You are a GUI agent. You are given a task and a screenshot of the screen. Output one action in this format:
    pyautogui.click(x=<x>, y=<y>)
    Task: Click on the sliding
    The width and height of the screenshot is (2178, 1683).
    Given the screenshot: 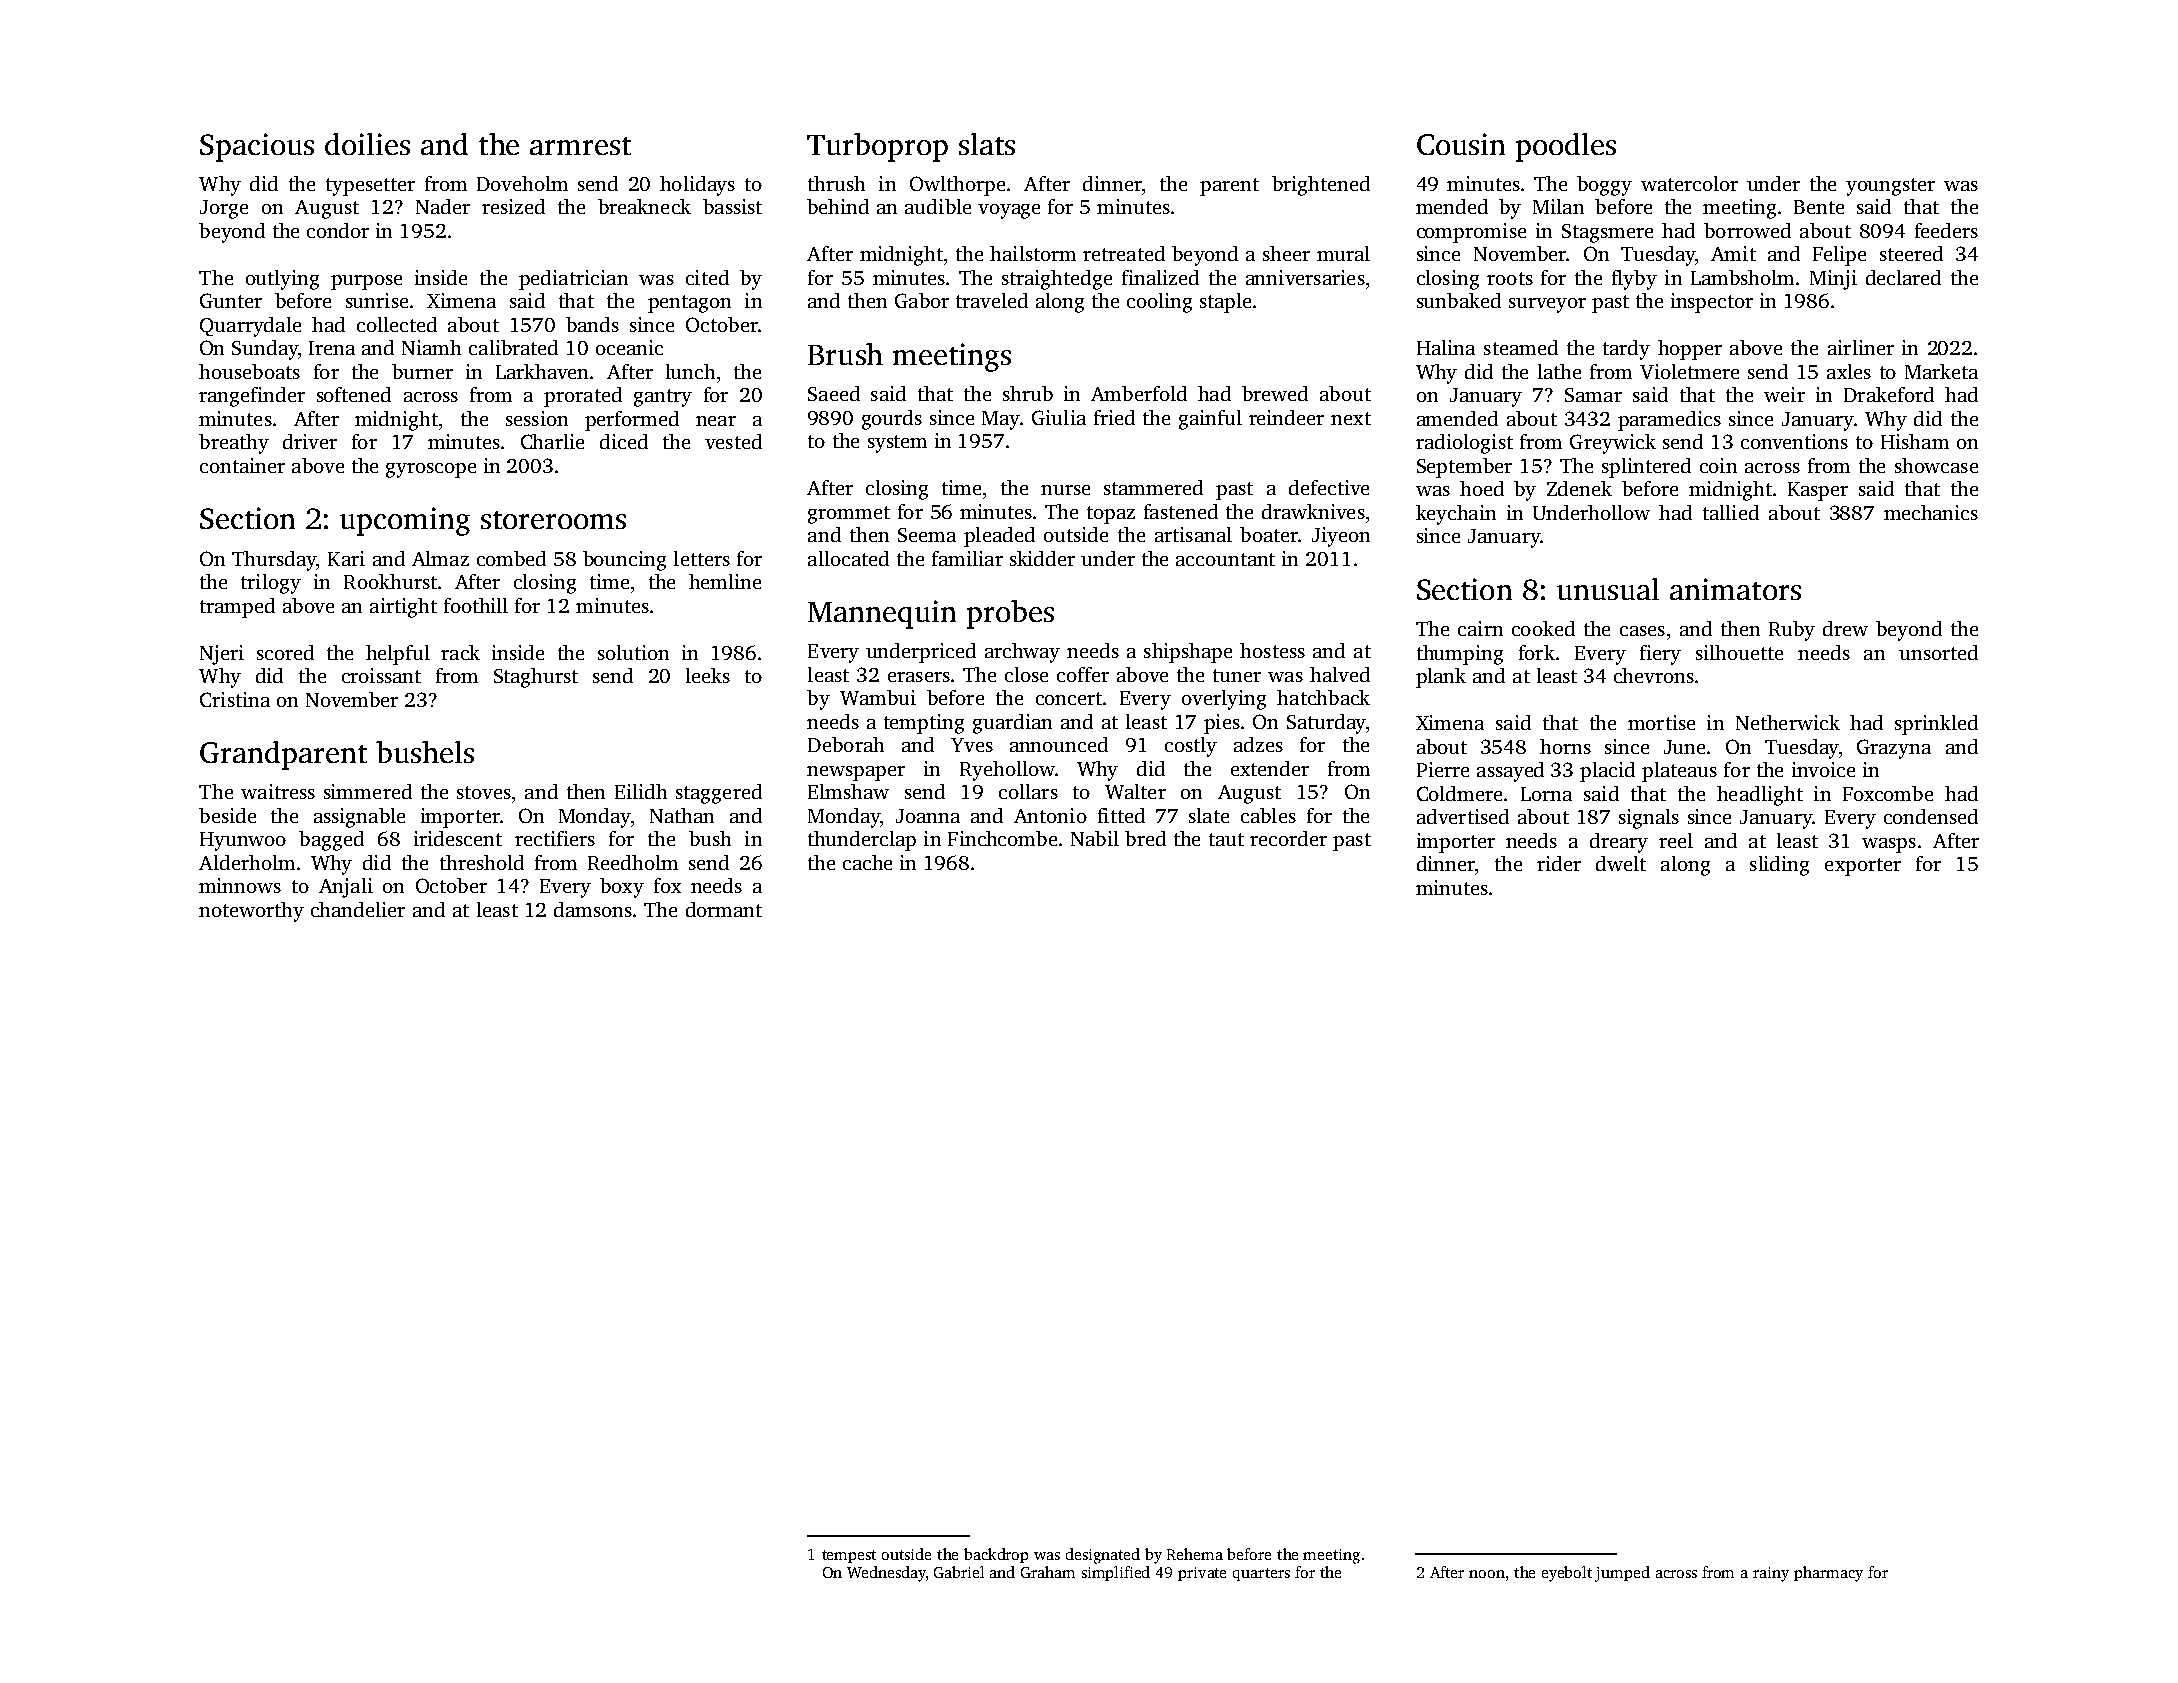 What is the action you would take?
    pyautogui.click(x=1779, y=866)
